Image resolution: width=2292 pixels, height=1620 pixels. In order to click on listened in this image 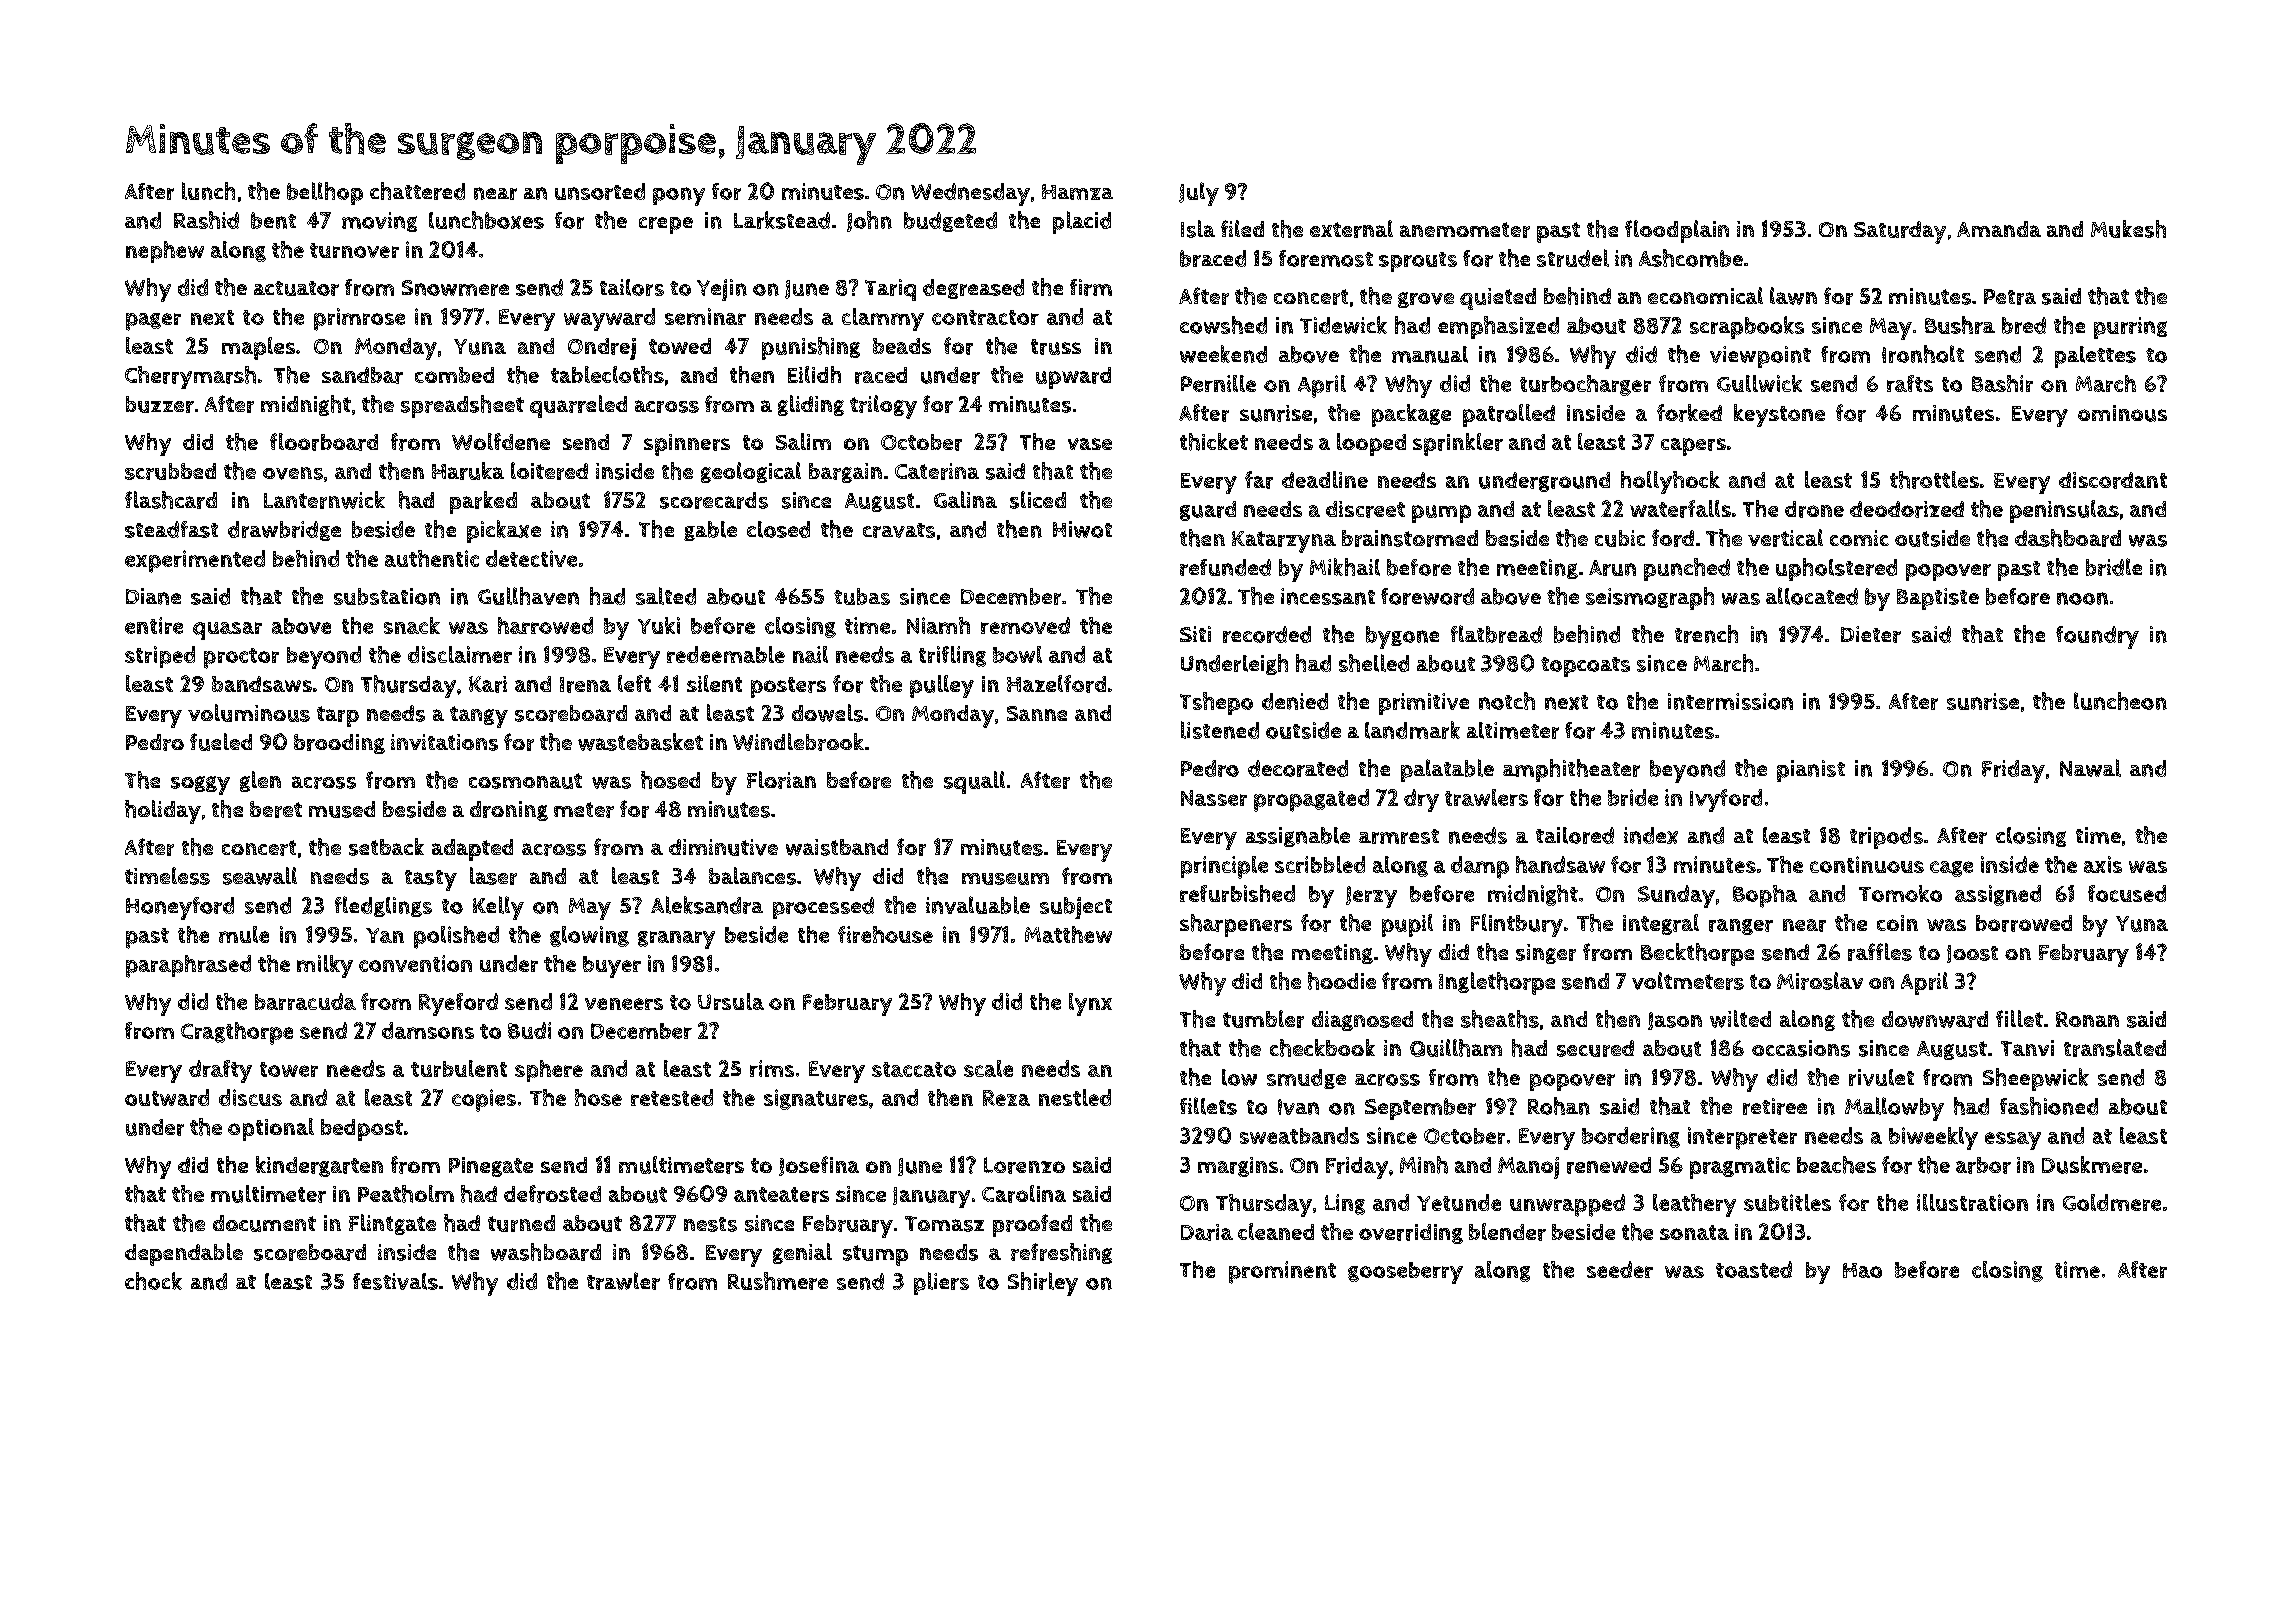, I will do `click(1220, 730)`.
